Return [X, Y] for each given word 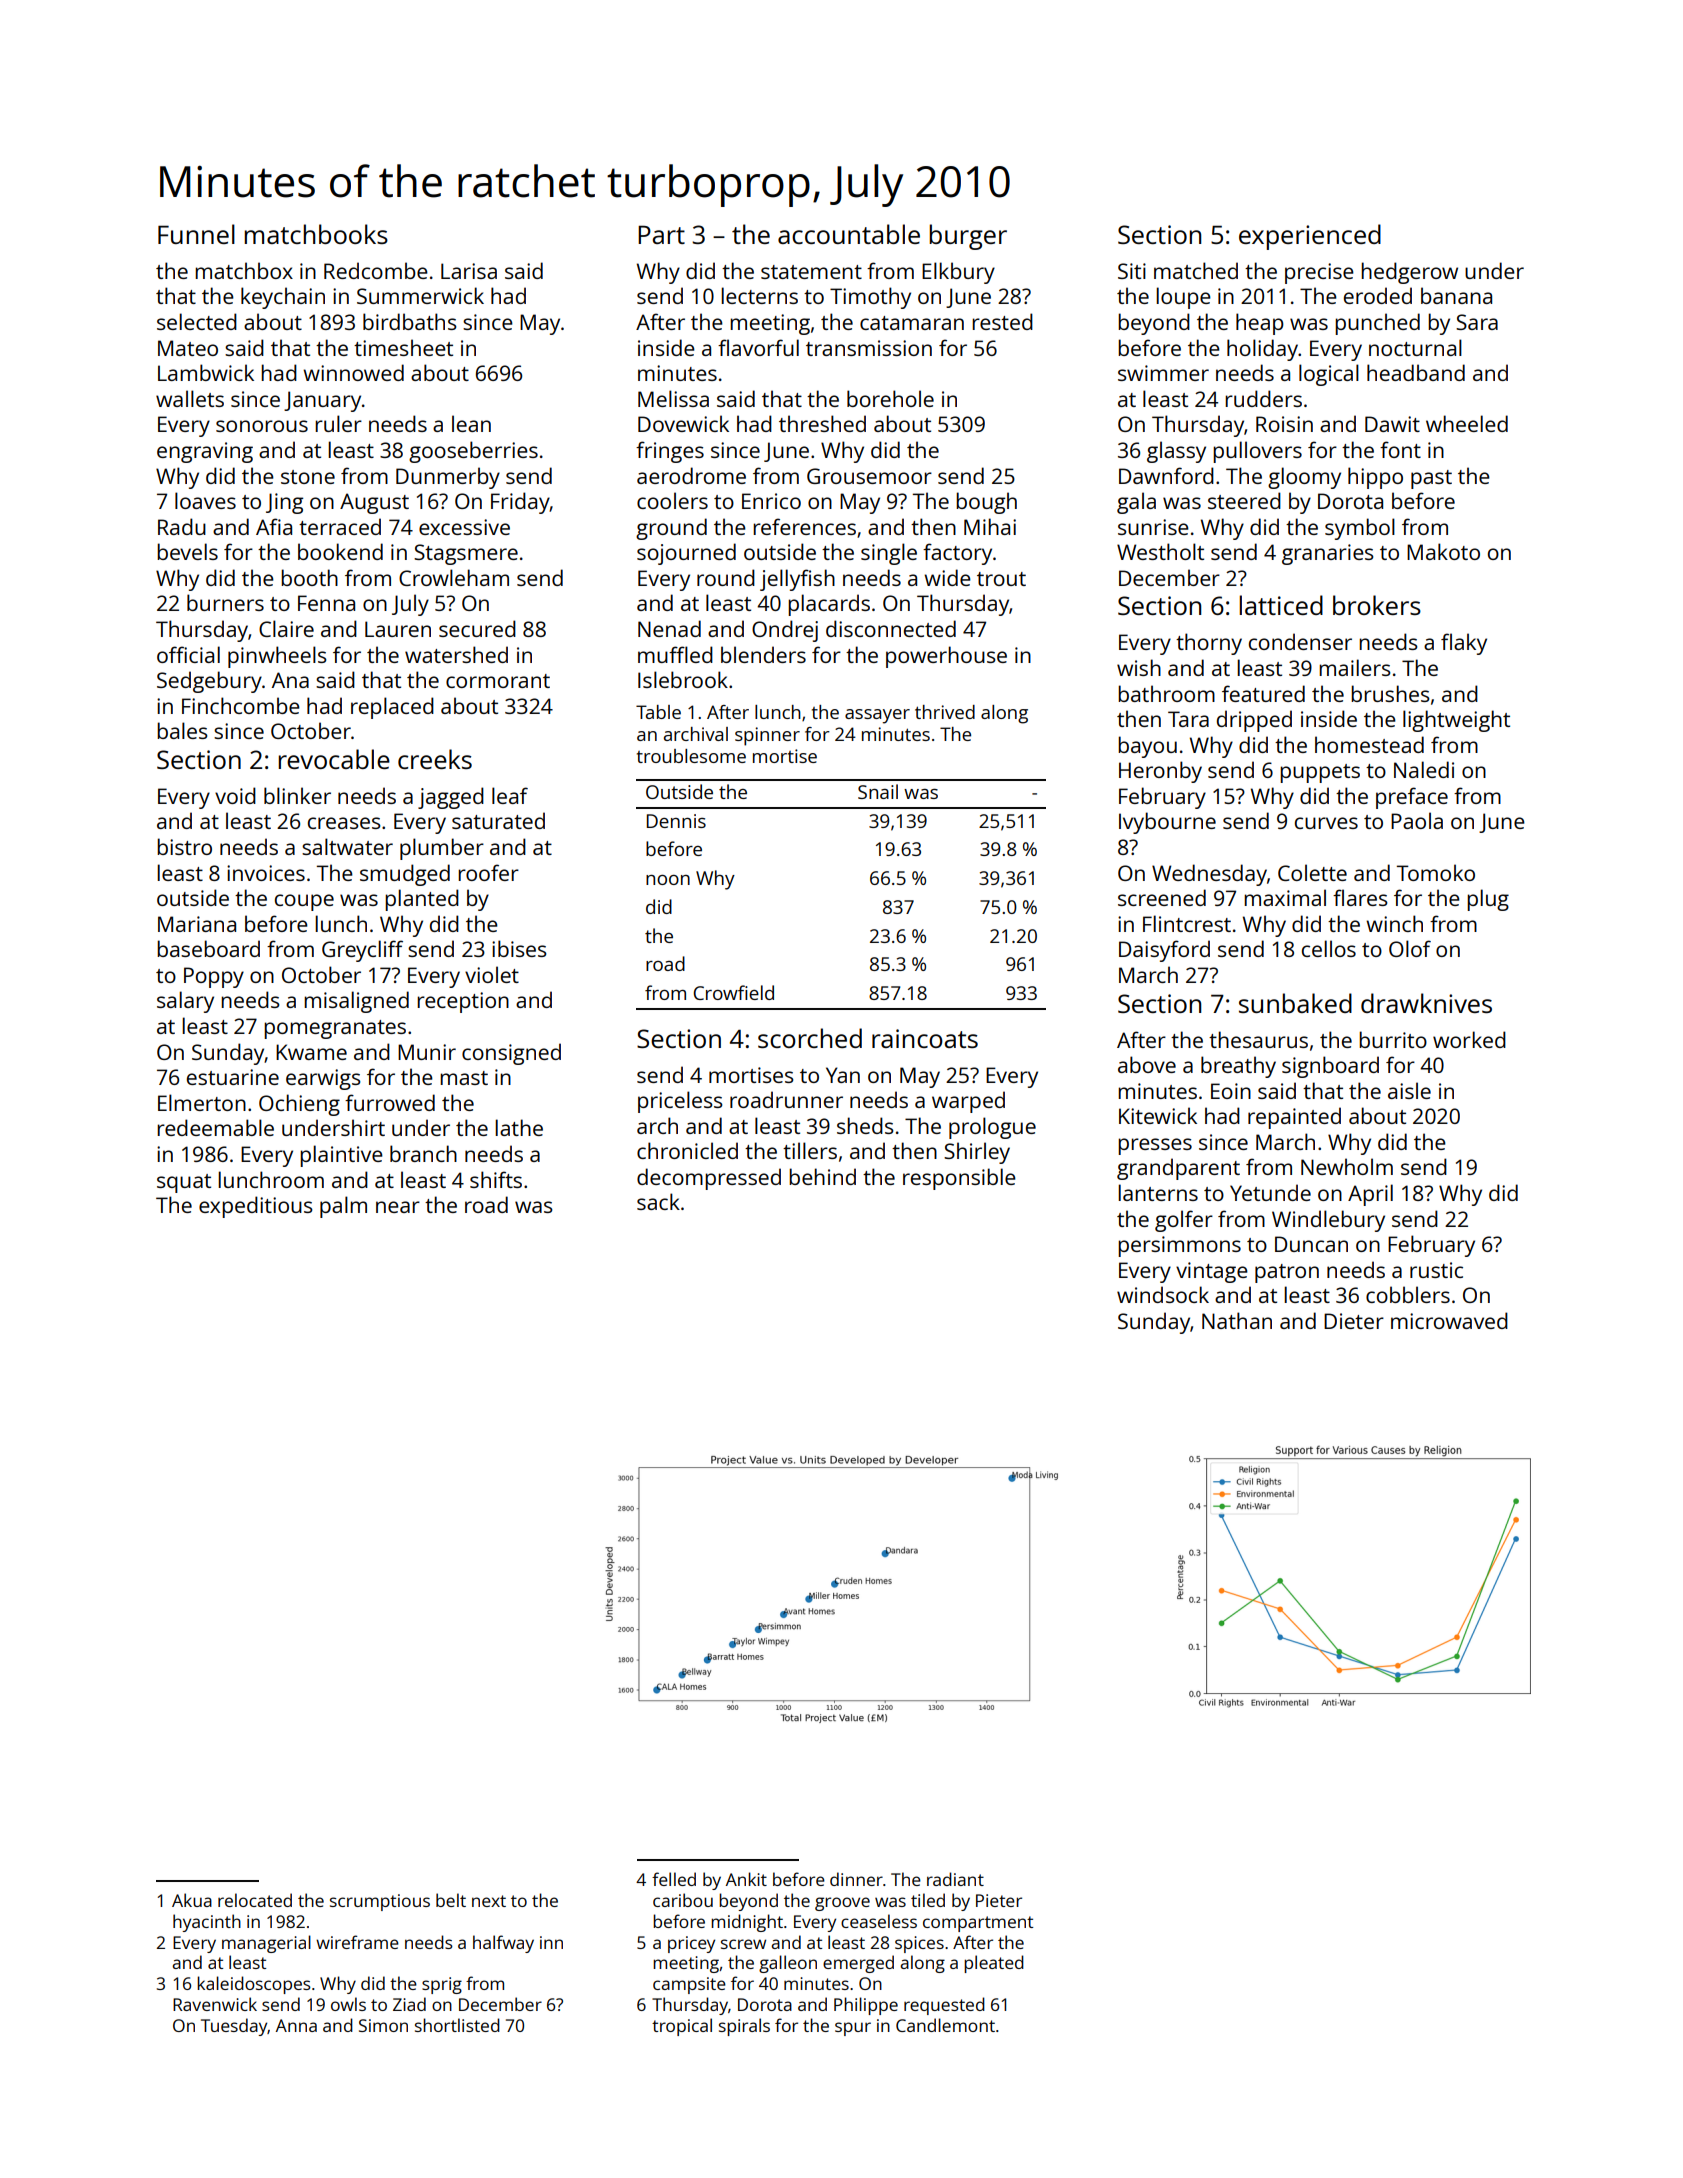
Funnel [196, 234]
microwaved [1449, 1320]
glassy [1176, 452]
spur [853, 2029]
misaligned [356, 1002]
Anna [296, 2025]
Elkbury [958, 273]
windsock [1163, 1294]
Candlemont [945, 2025]
